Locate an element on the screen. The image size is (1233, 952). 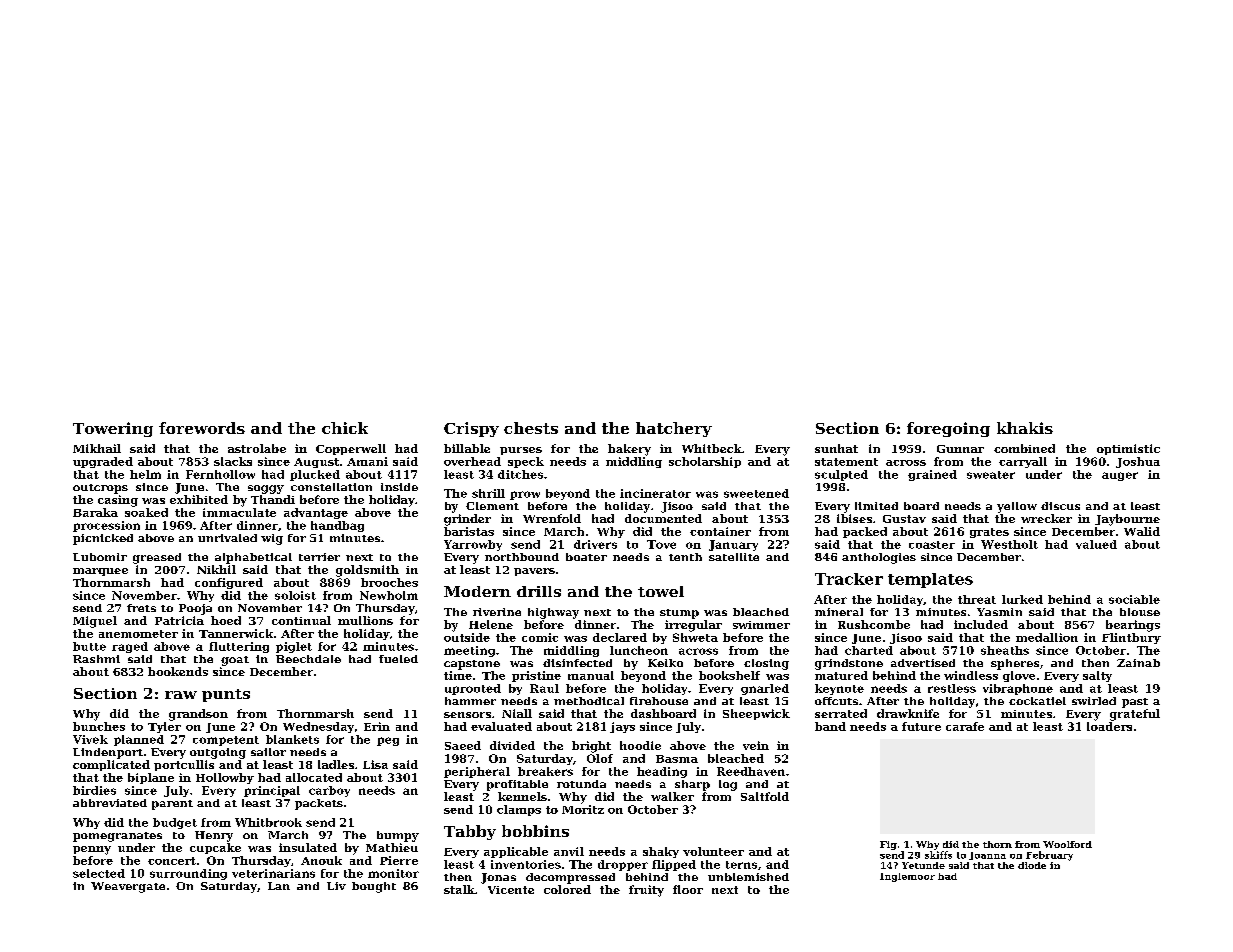
Jaybourne is located at coordinates (1127, 520).
